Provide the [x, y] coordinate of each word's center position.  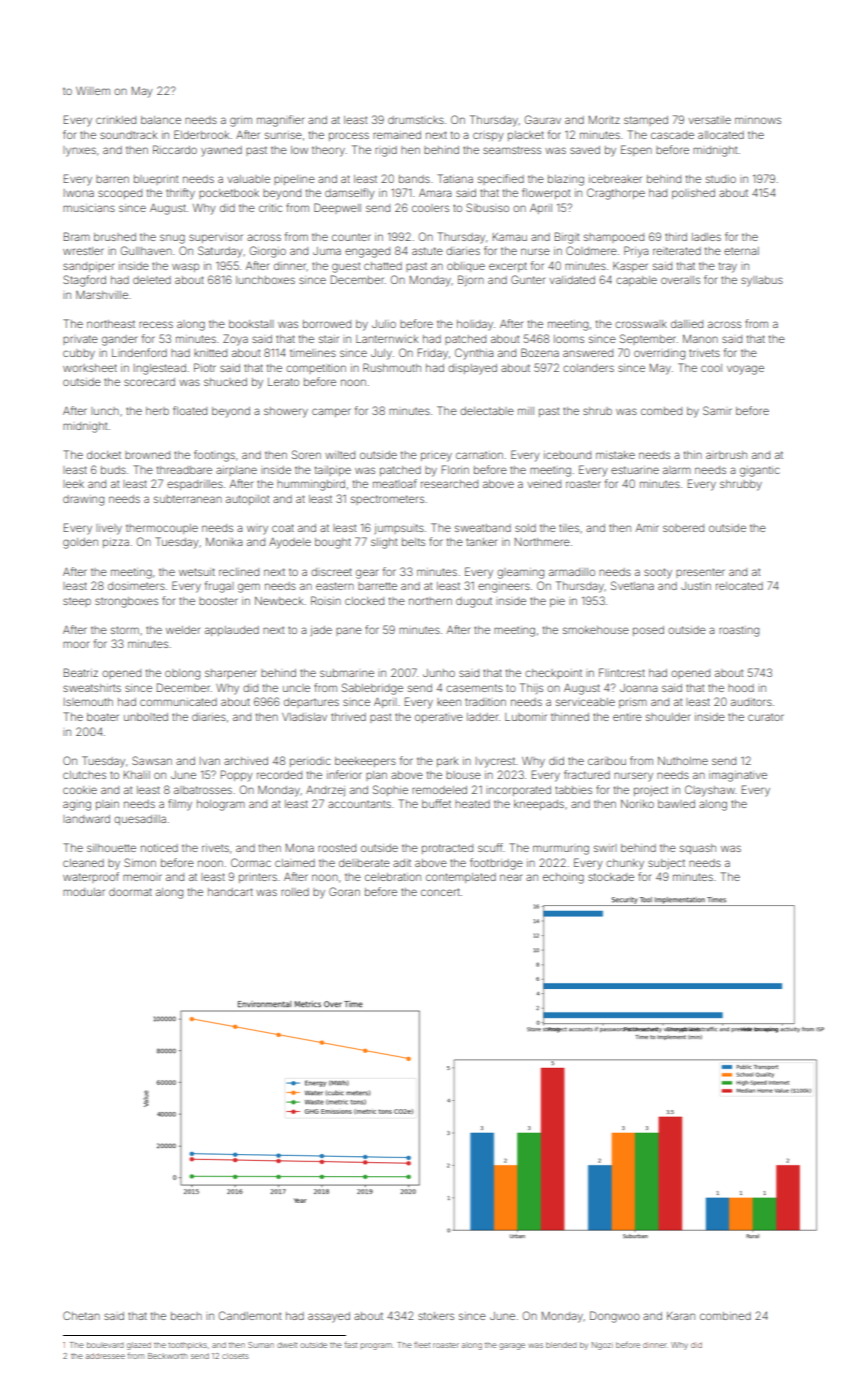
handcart [230, 892]
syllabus [762, 281]
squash [698, 849]
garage [512, 1346]
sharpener [231, 674]
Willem [93, 91]
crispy [488, 137]
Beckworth [167, 1356]
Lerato [283, 382]
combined [725, 1316]
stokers [436, 1316]
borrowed [327, 324]
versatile [709, 120]
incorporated [518, 791]
